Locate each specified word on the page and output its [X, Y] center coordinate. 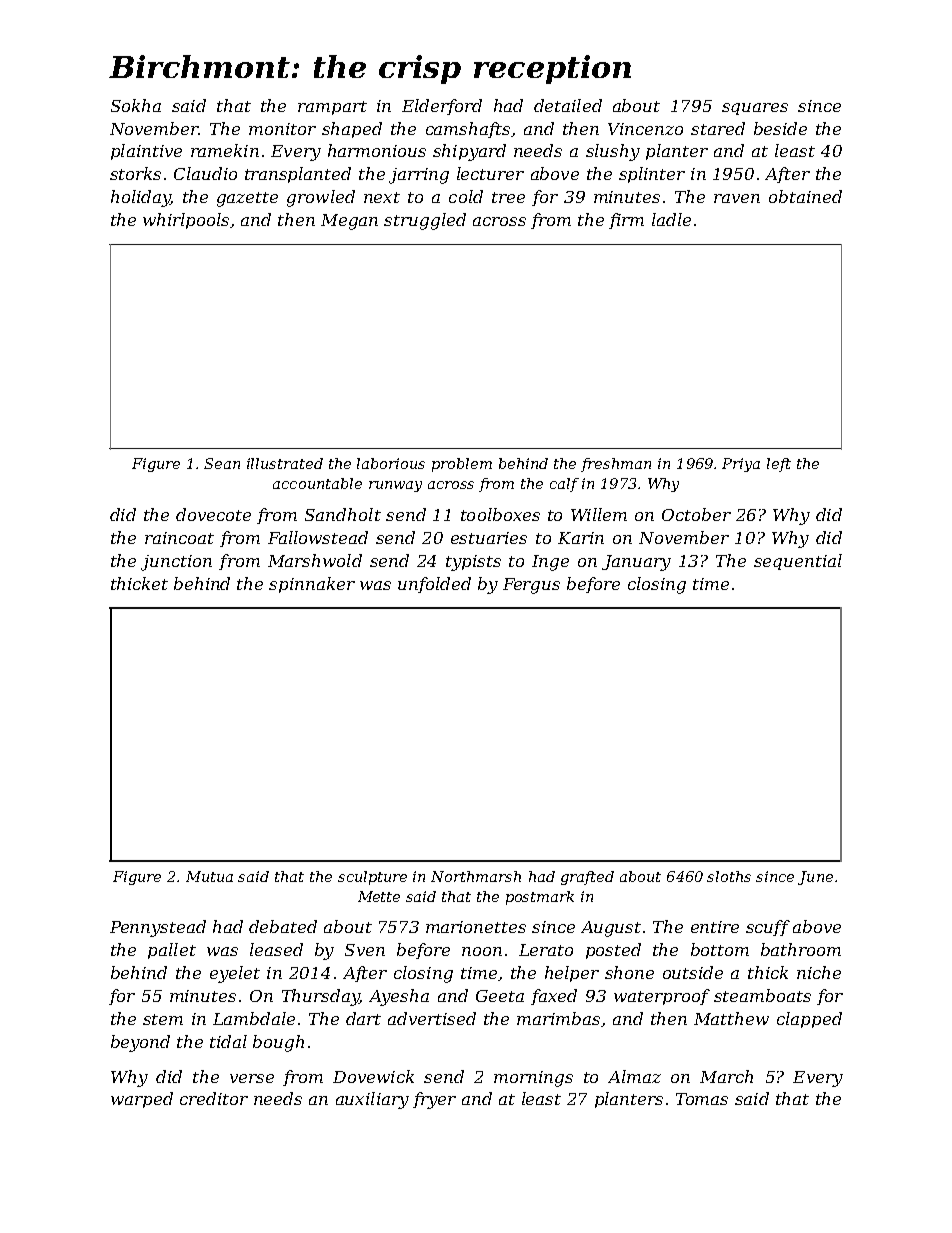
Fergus [531, 586]
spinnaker [312, 585]
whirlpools [187, 221]
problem [462, 465]
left [779, 465]
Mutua [209, 876]
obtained [805, 196]
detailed [568, 105]
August [611, 929]
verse [252, 1078]
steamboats [762, 995]
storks [135, 173]
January [636, 563]
